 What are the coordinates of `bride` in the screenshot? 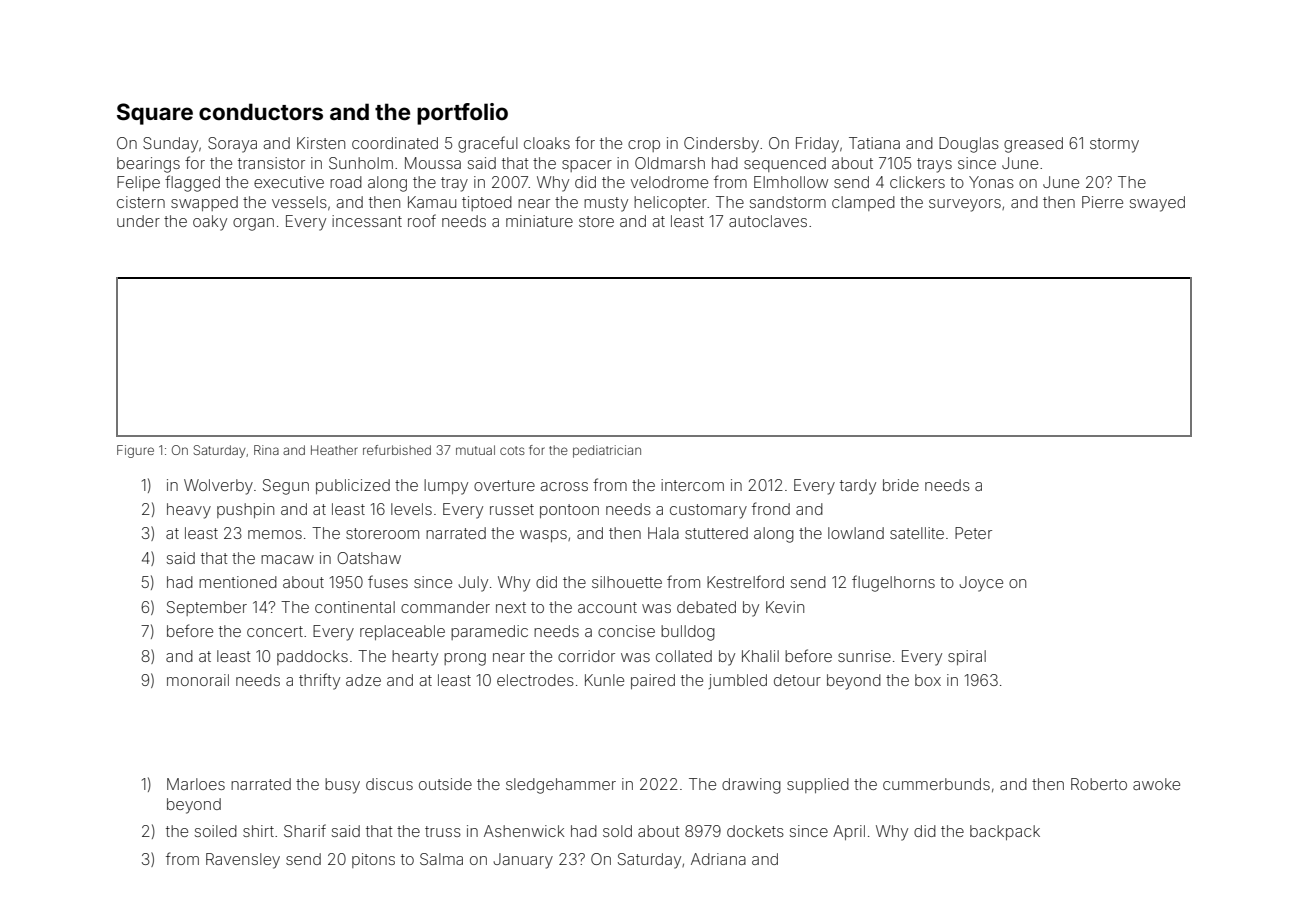 It's located at (901, 485).
